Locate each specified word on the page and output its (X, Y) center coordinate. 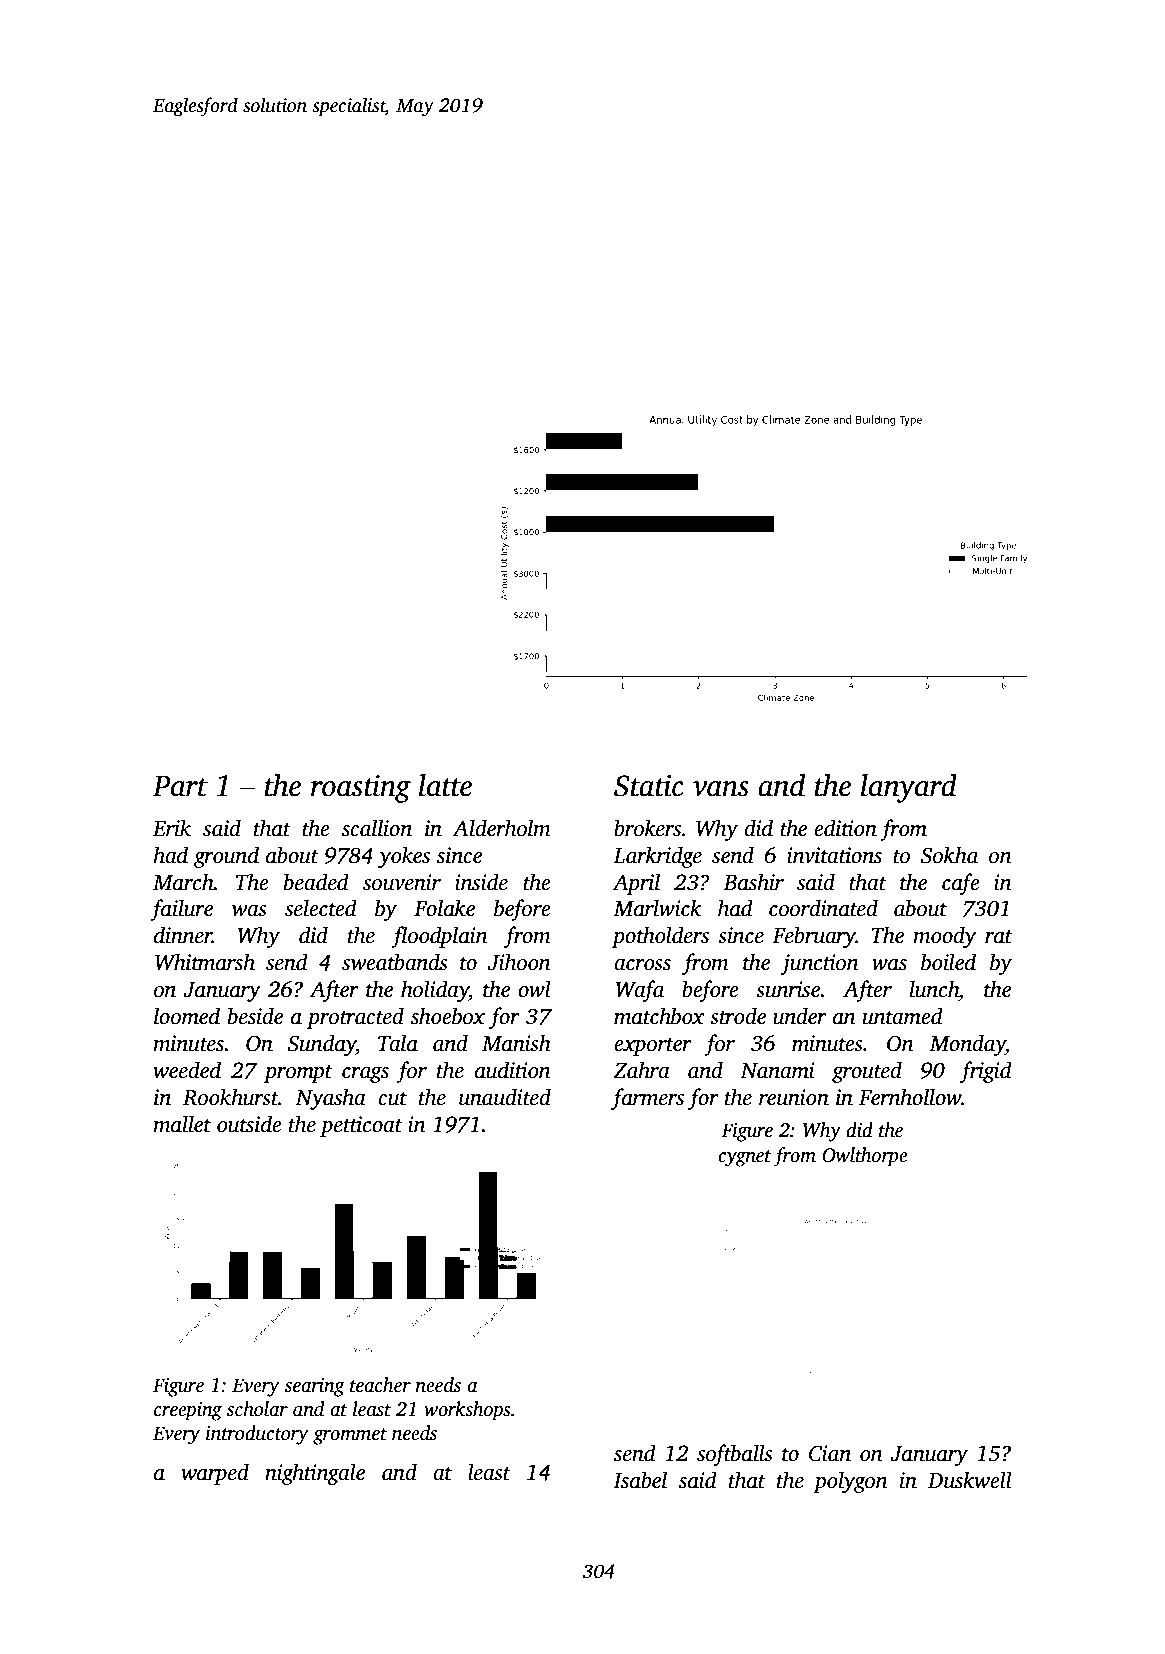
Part (180, 786)
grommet (350, 1436)
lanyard (909, 788)
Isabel (640, 1480)
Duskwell (970, 1480)
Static (649, 786)
